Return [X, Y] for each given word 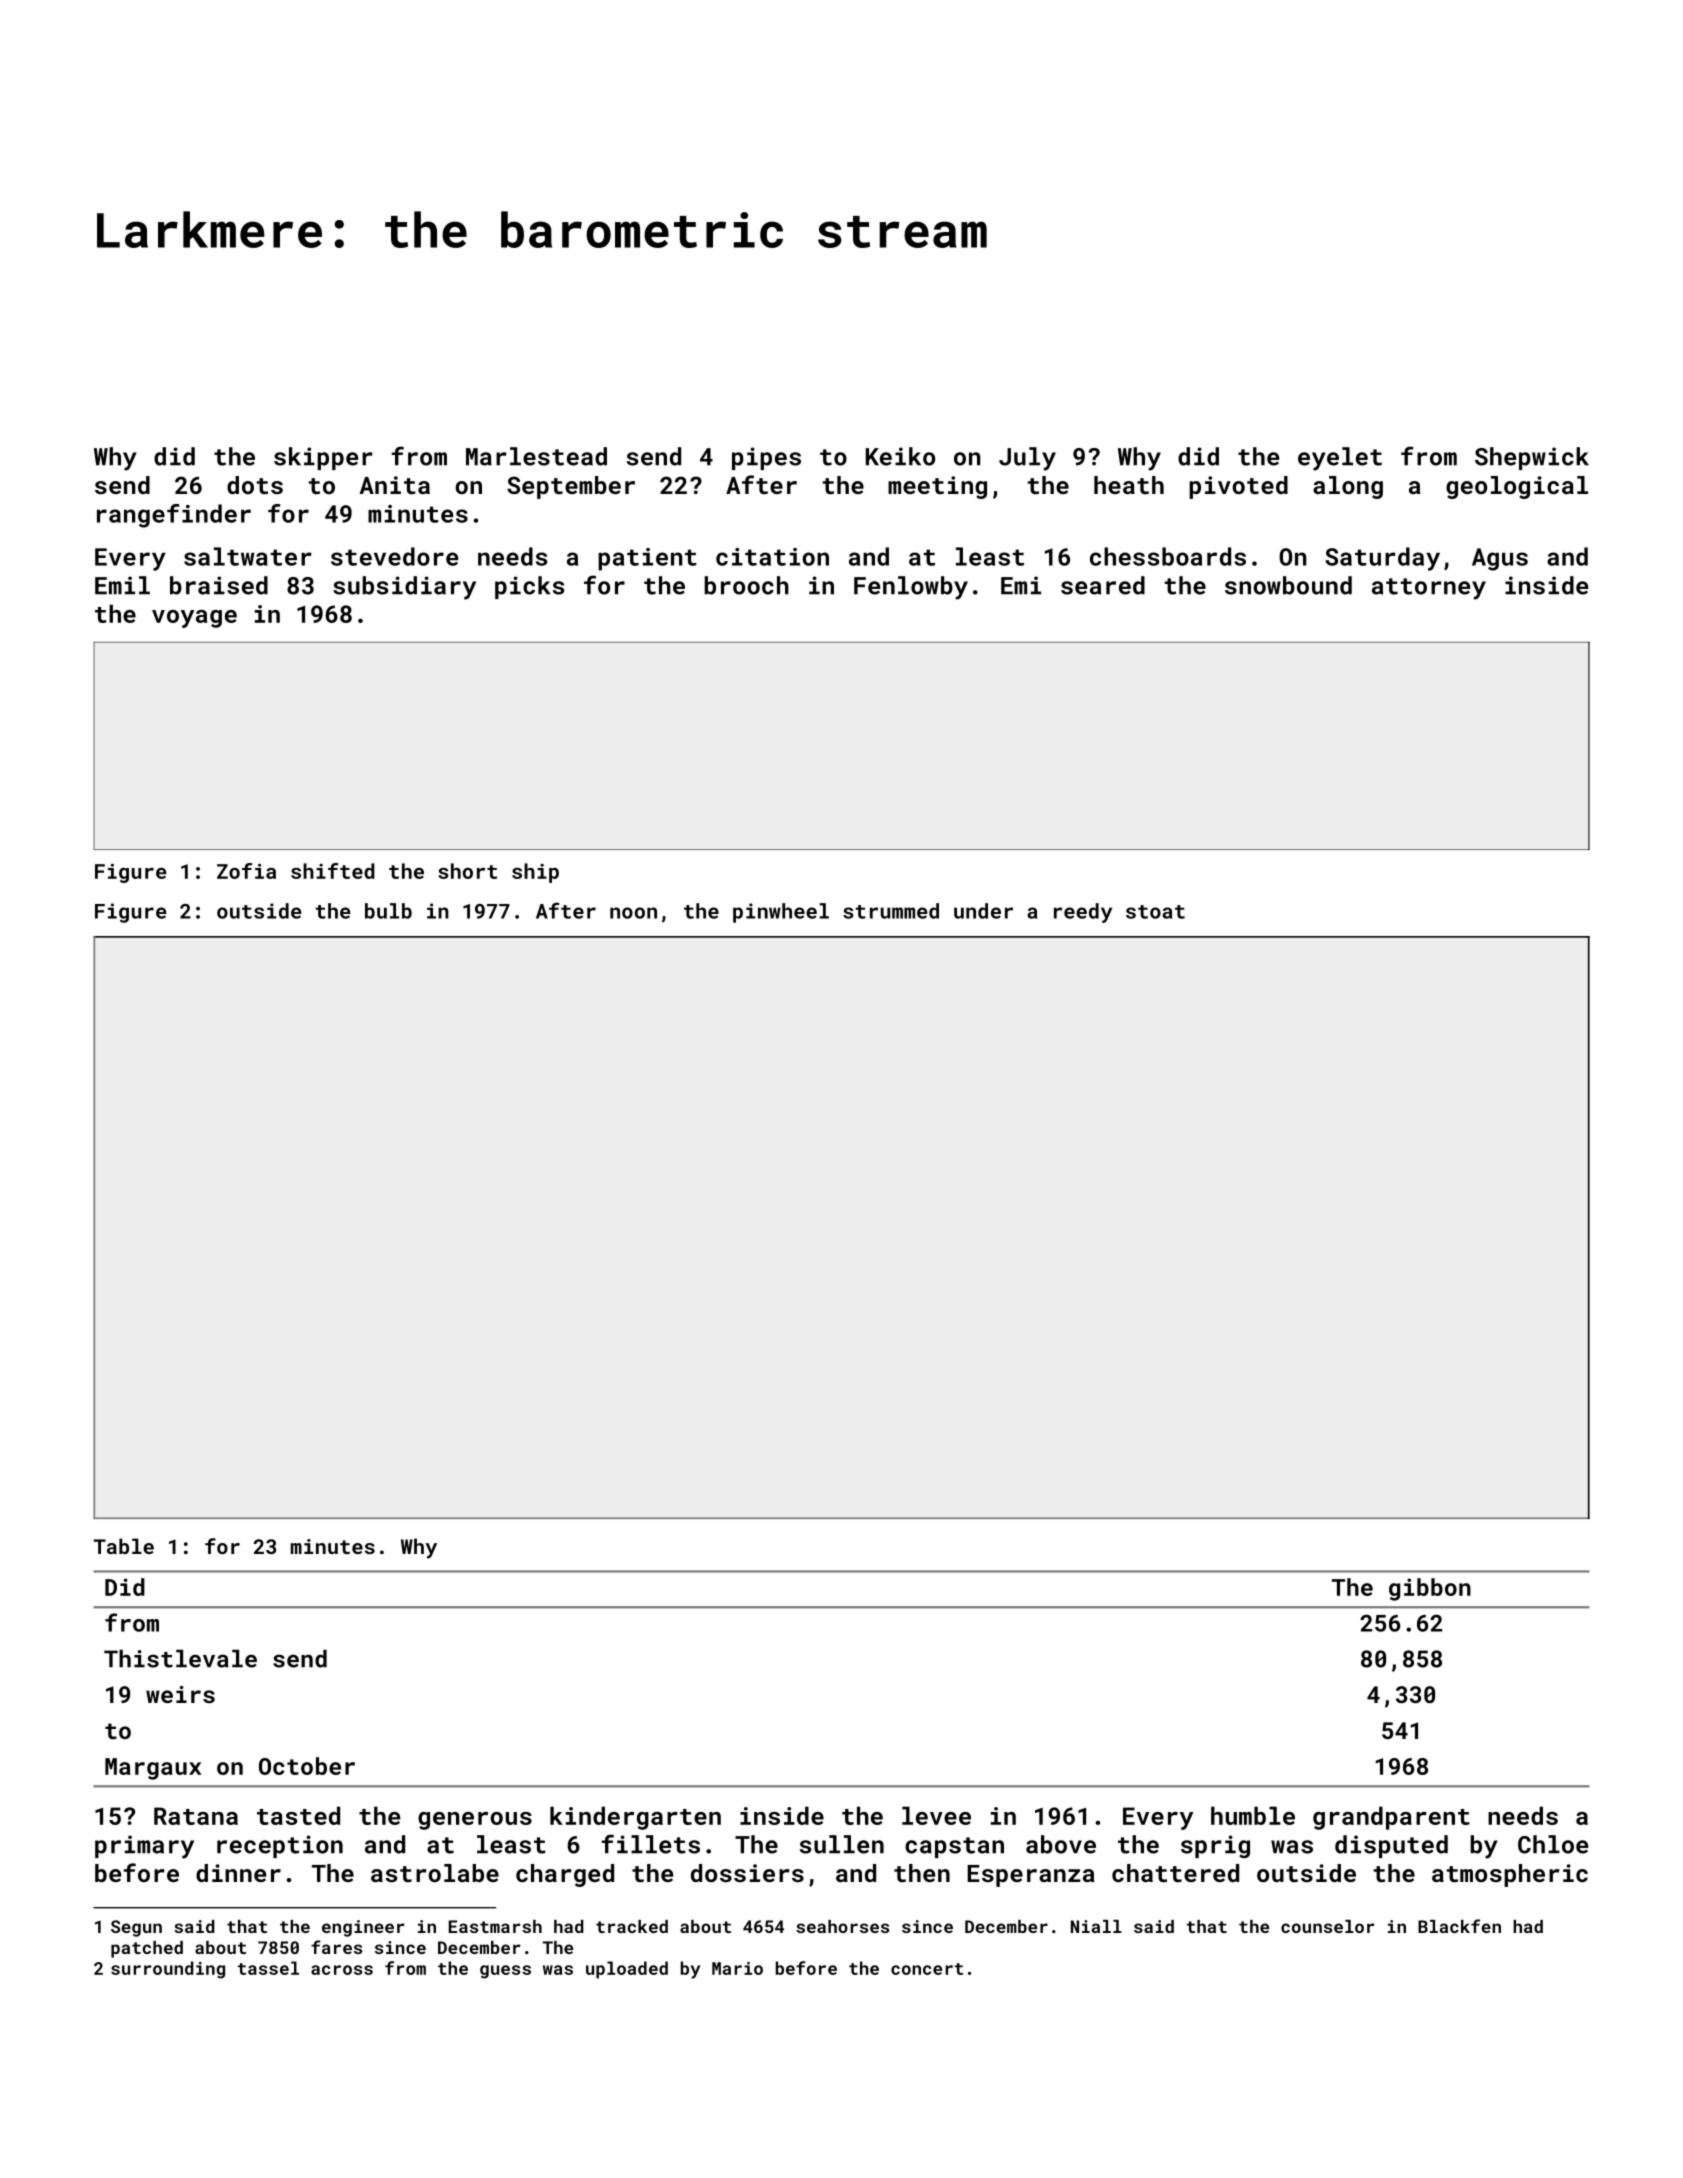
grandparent [1391, 1818]
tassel [268, 1968]
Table [124, 1546]
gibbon [1430, 1589]
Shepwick [1532, 458]
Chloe [1553, 1844]
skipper [323, 458]
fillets [650, 1844]
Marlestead [536, 456]
